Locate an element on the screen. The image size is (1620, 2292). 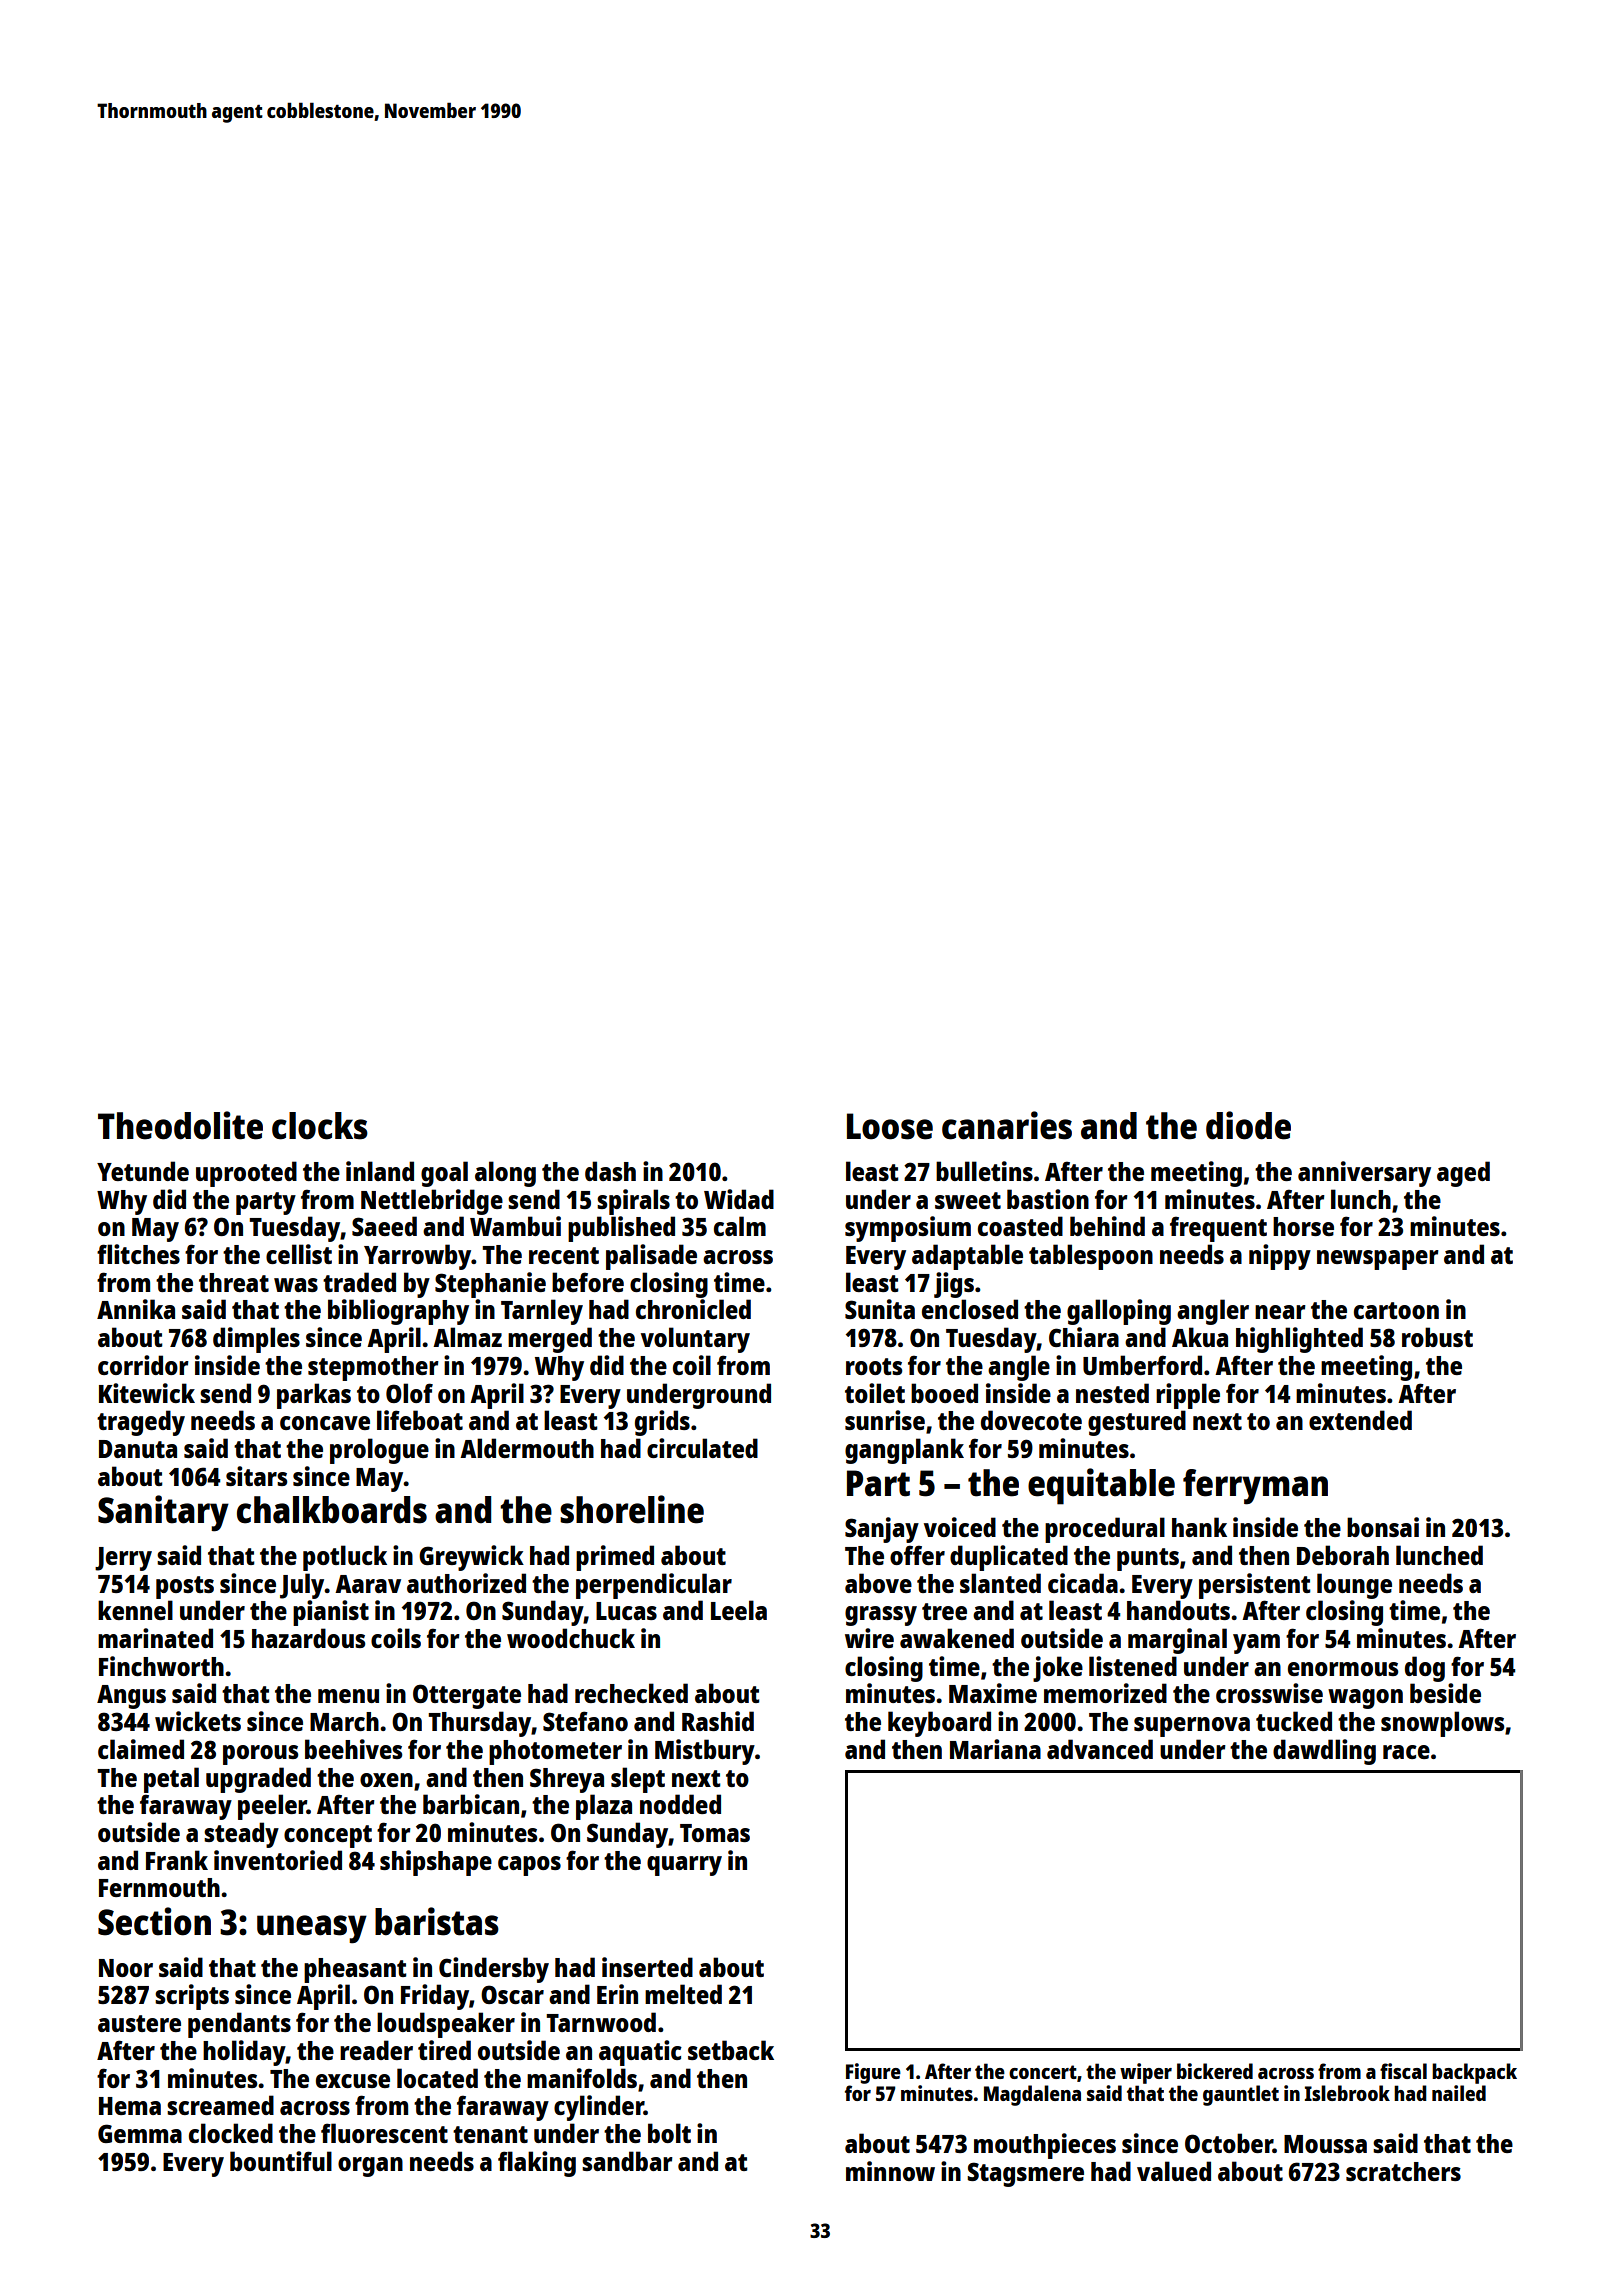
published is located at coordinates (621, 1229).
